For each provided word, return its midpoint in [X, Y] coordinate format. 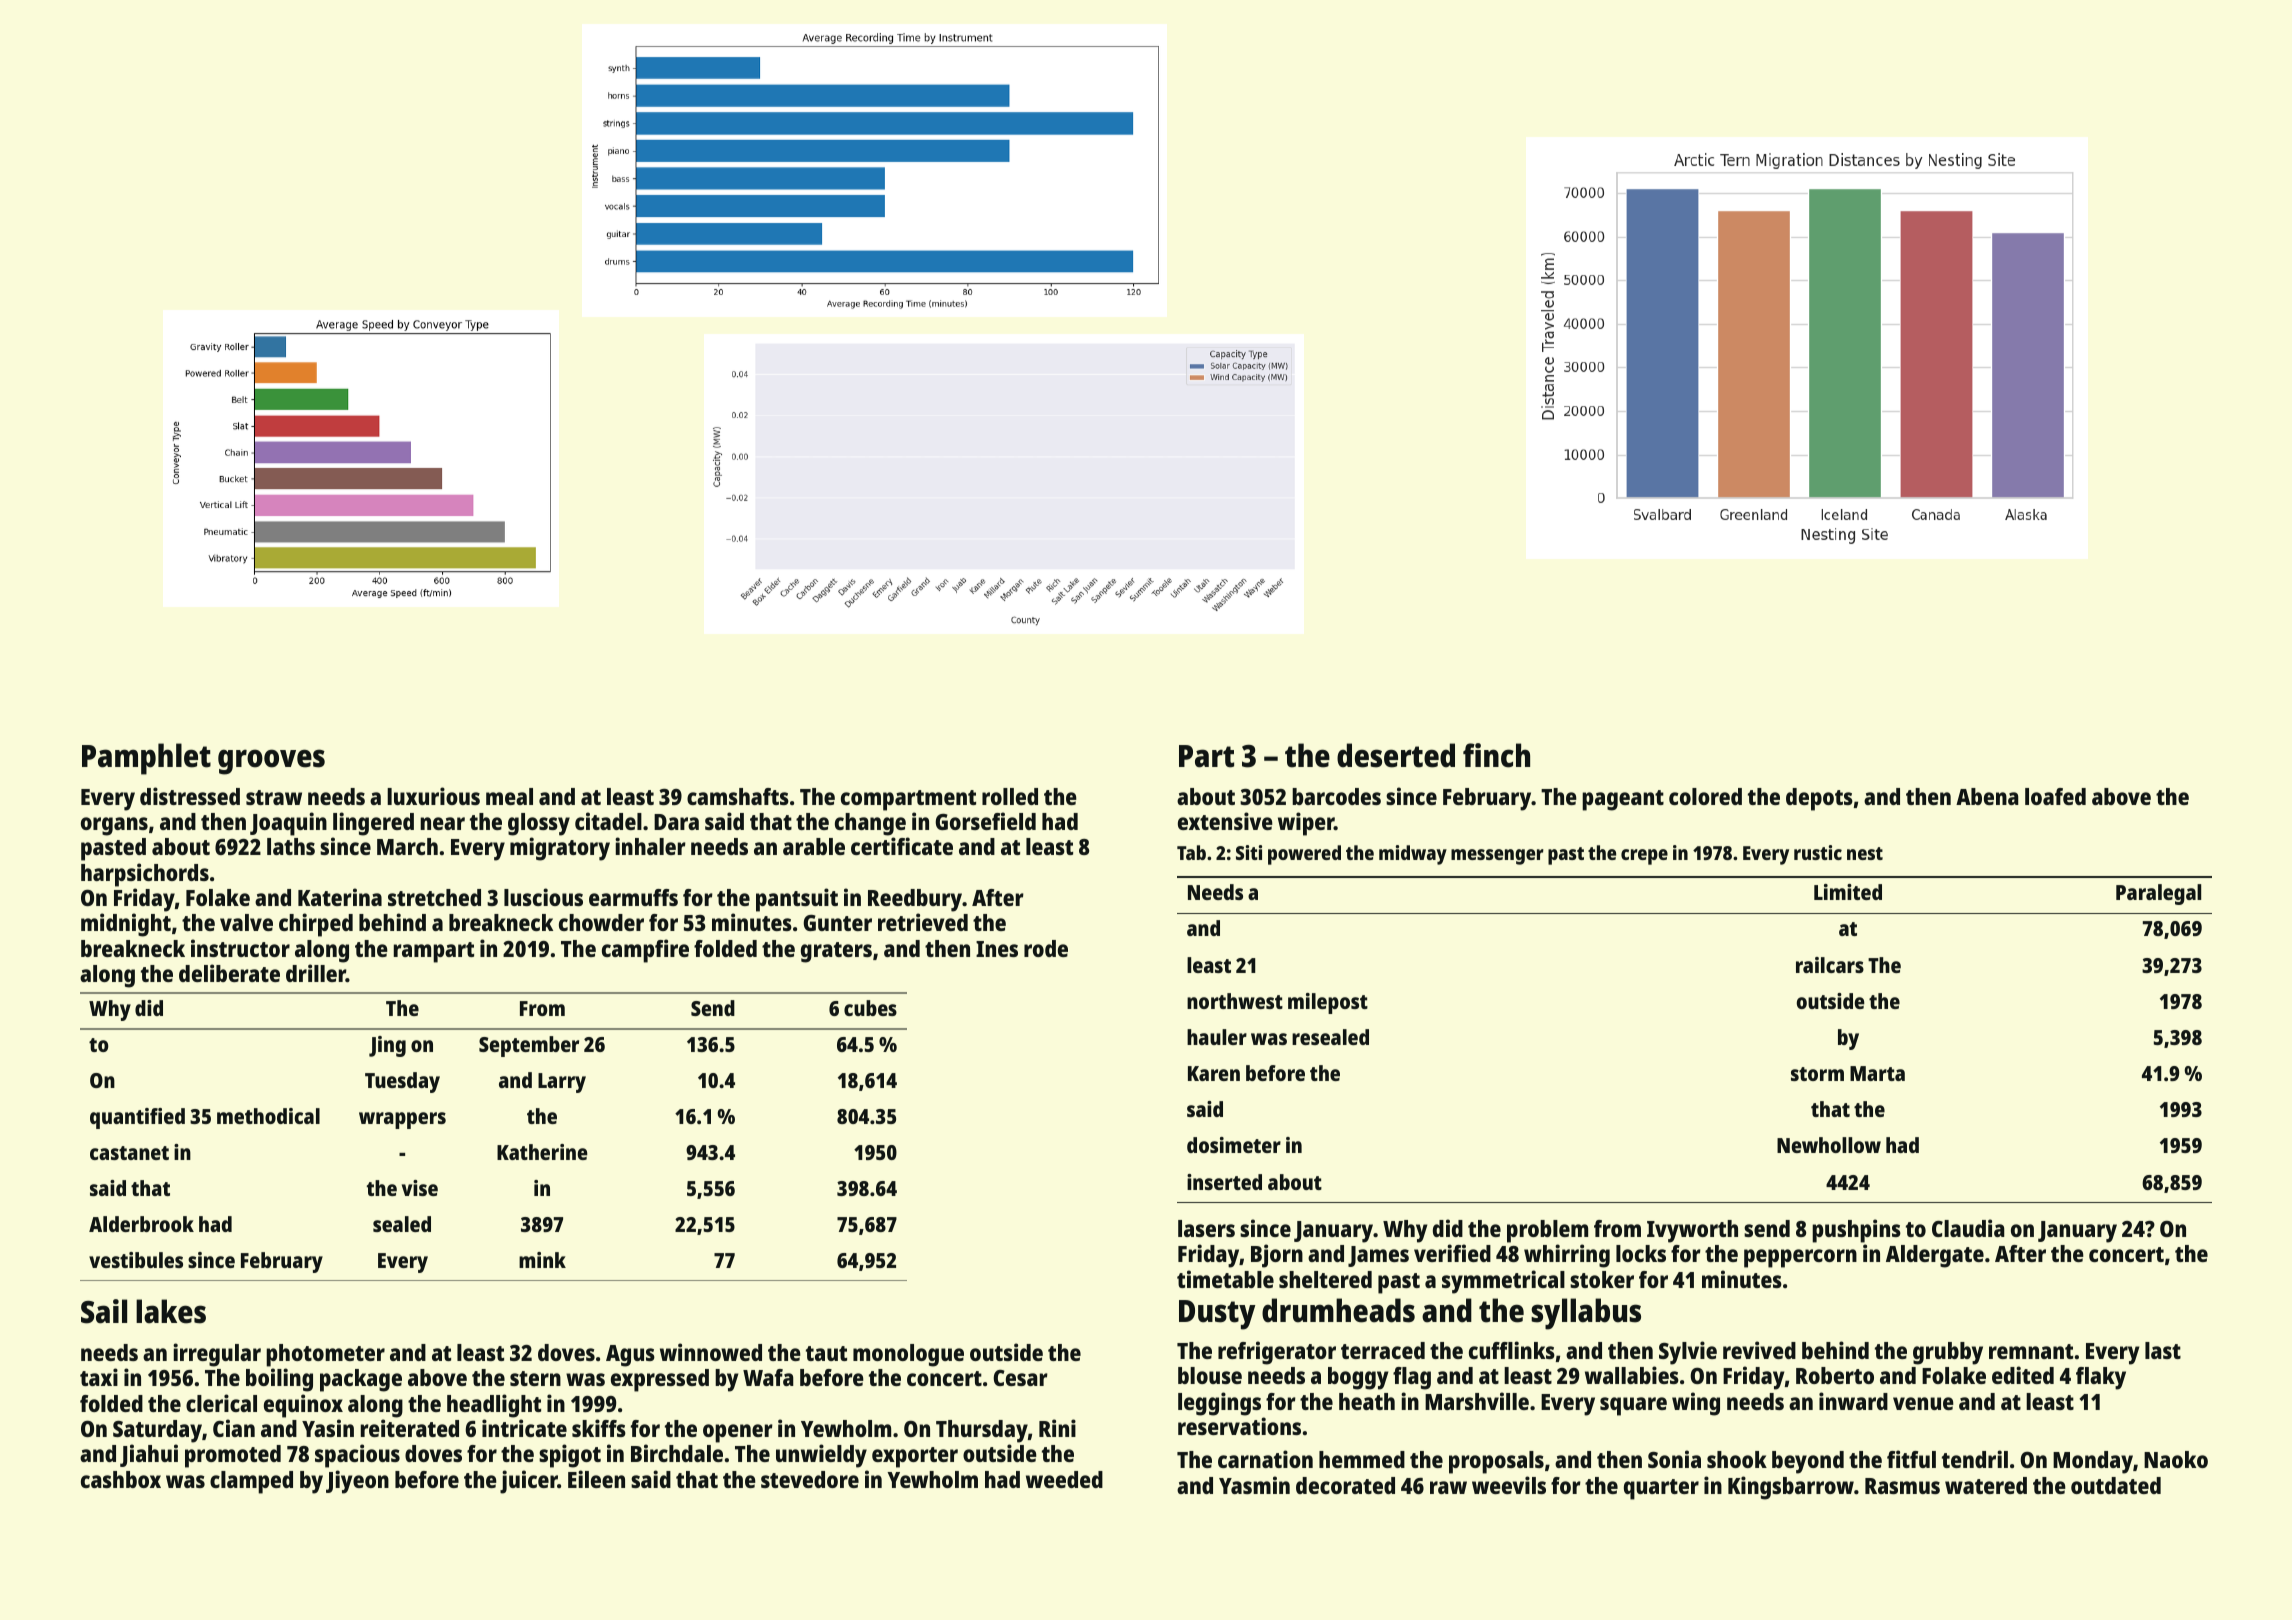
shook [1737, 1459]
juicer [529, 1482]
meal [509, 796]
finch [1496, 755]
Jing [387, 1046]
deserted [1396, 755]
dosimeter [1234, 1145]
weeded [1064, 1479]
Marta [1877, 1073]
